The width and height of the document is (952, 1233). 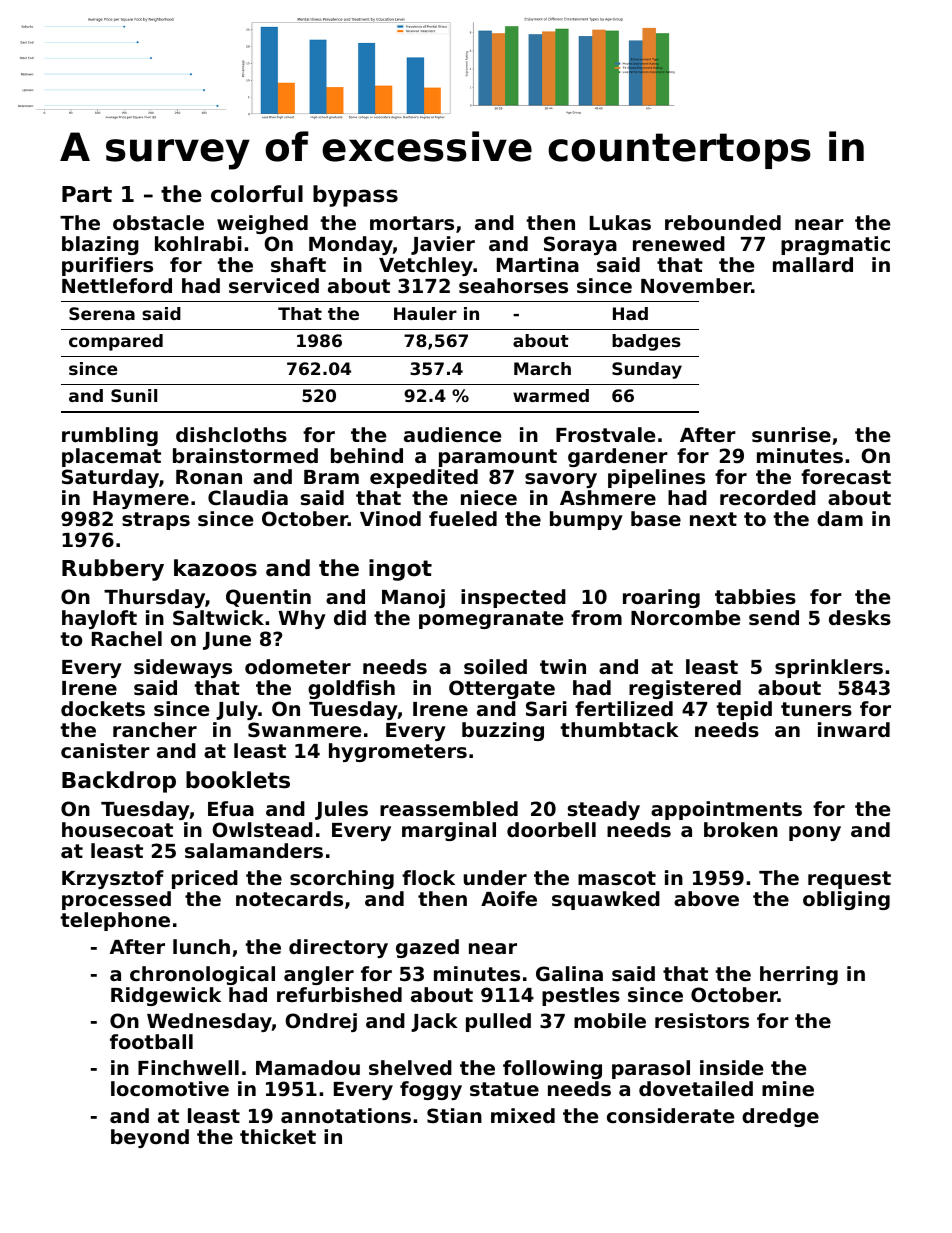 What do you see at coordinates (268, 598) in the document?
I see `Quentin` at bounding box center [268, 598].
